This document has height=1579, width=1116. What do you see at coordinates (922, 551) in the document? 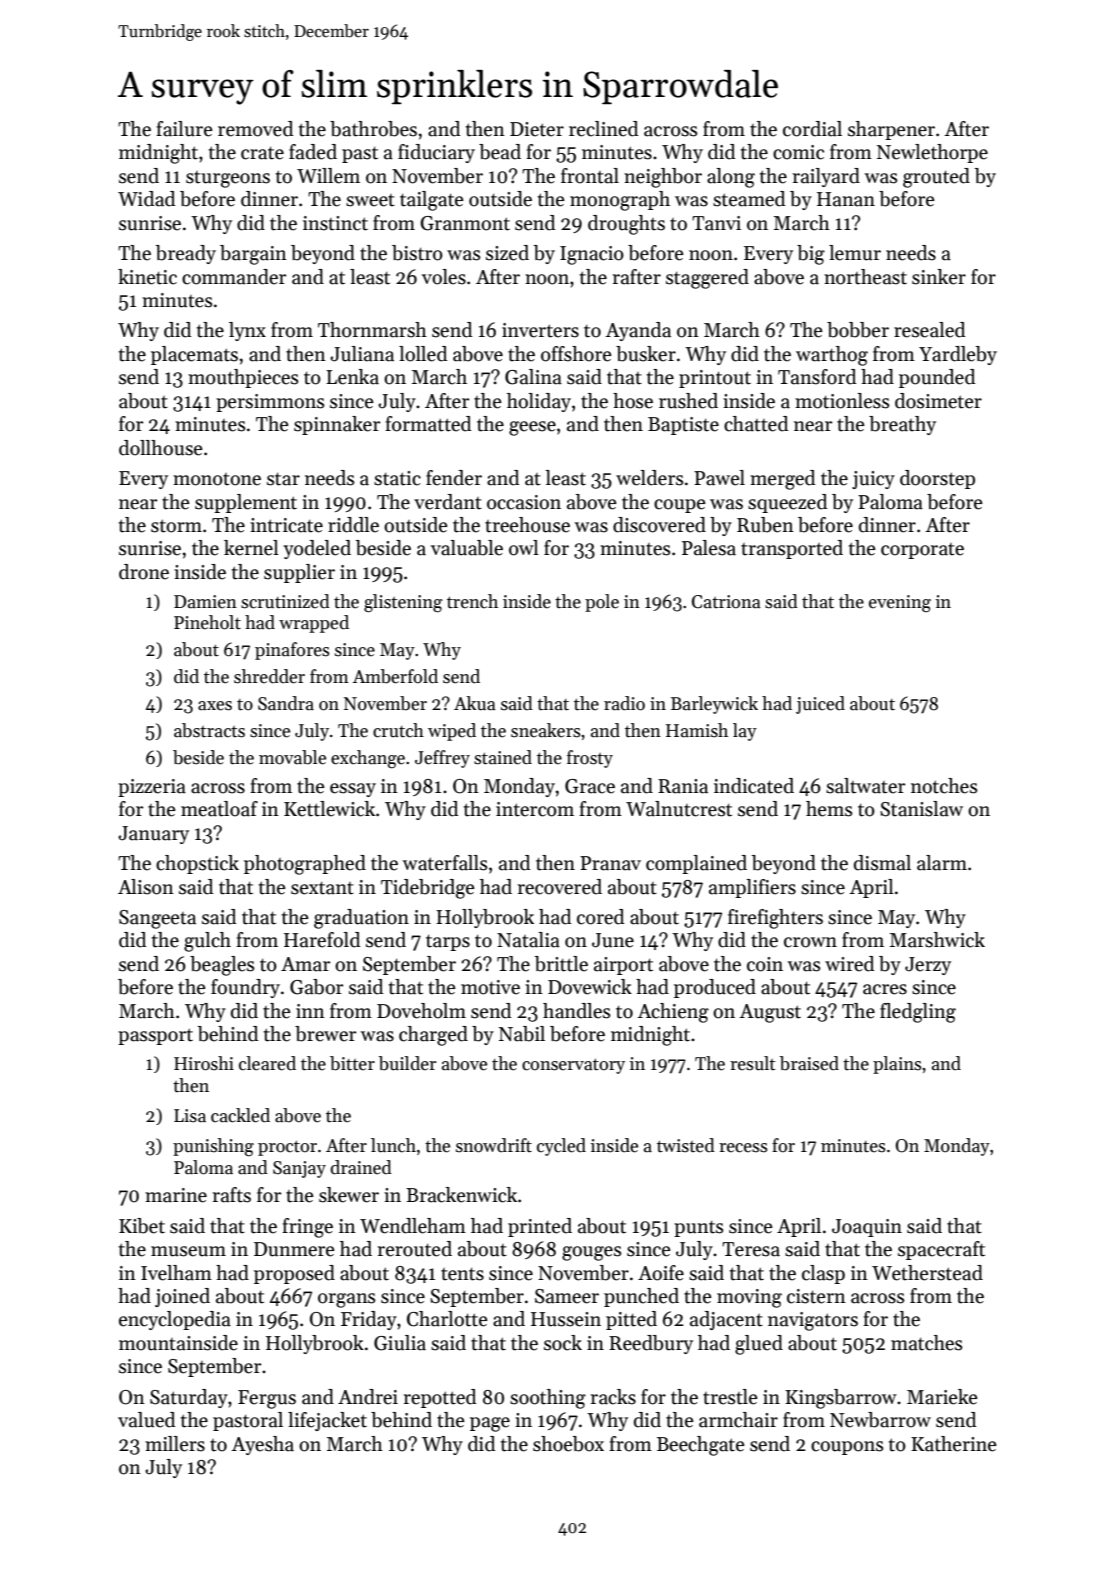
I see `corporate` at bounding box center [922, 551].
